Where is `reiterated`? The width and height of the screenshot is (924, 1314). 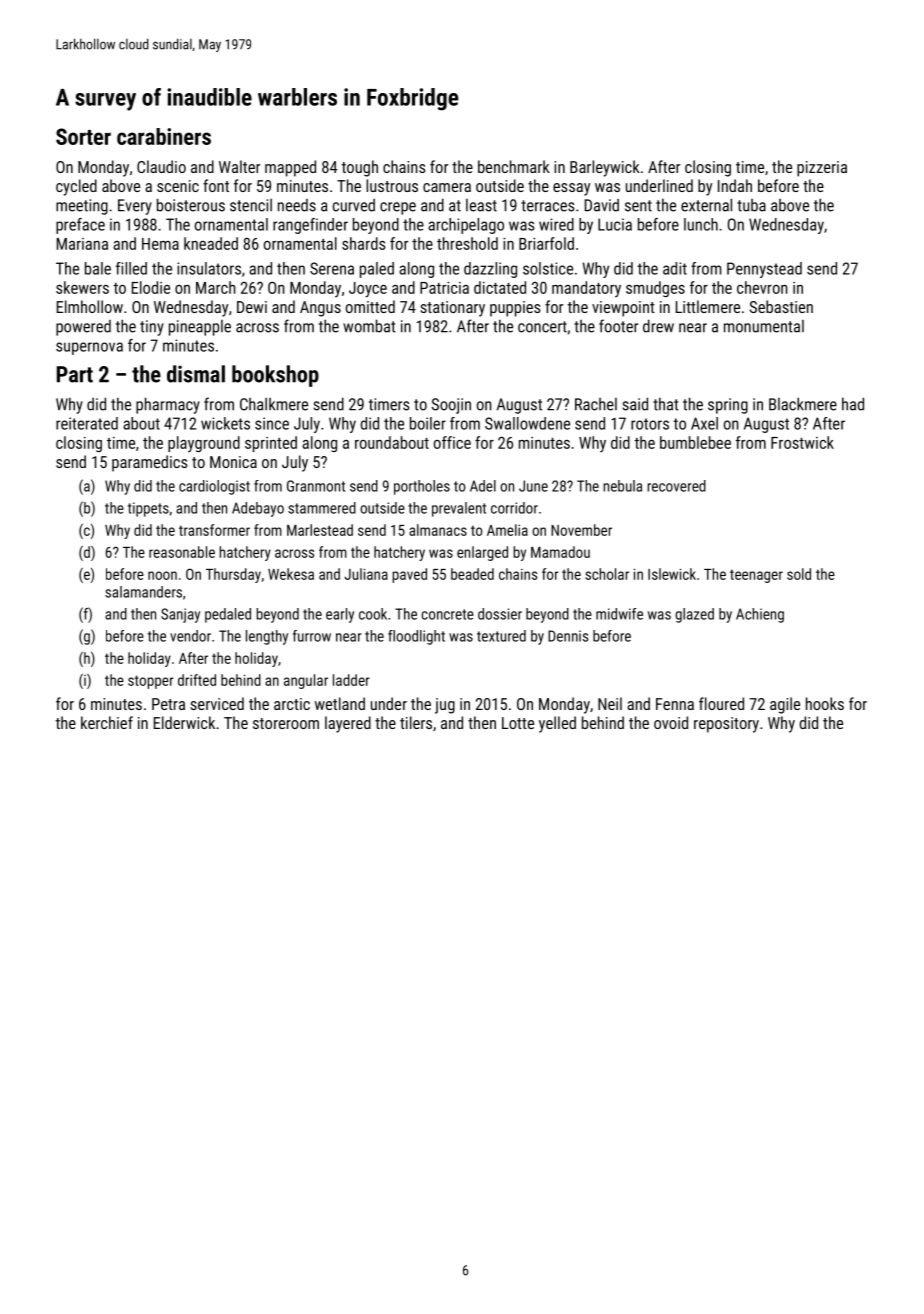
reiterated is located at coordinates (87, 423).
